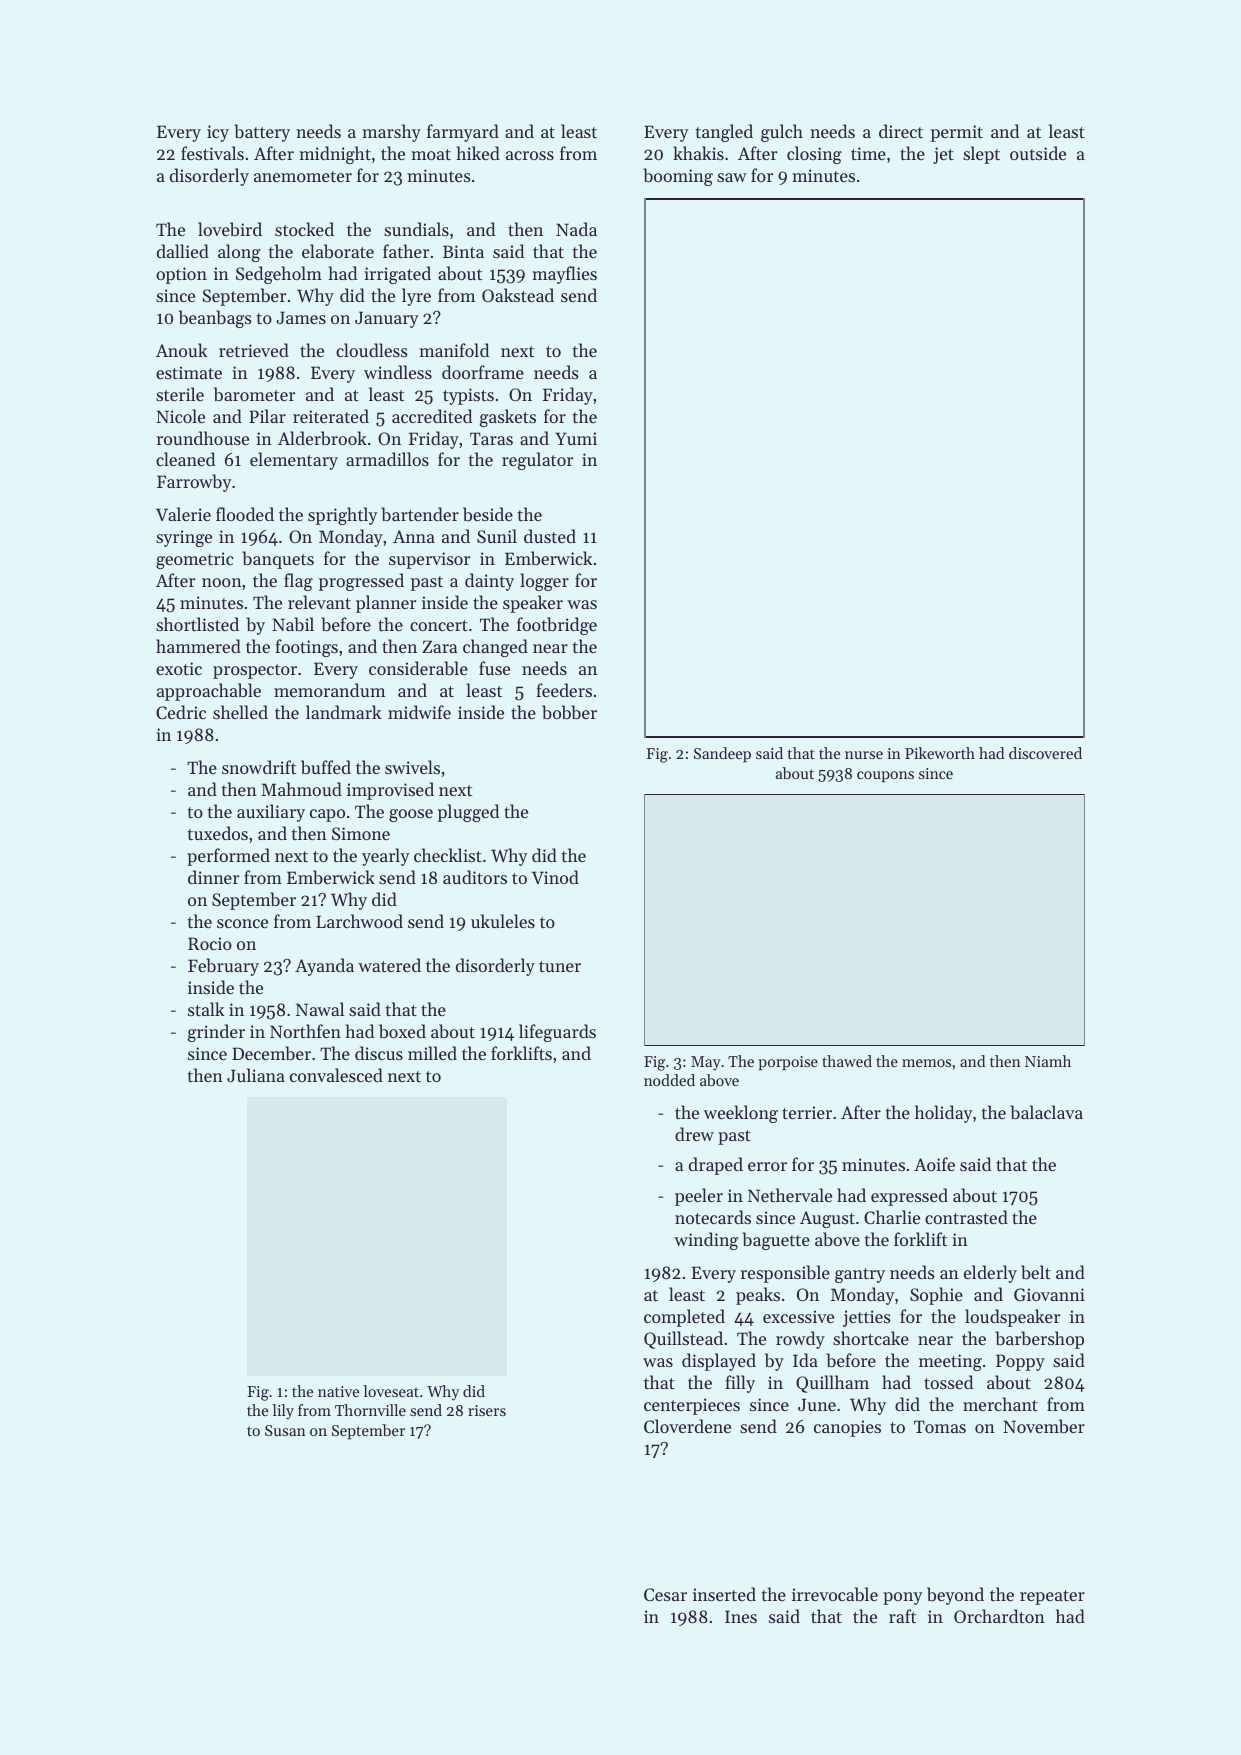  I want to click on Ines, so click(741, 1616).
